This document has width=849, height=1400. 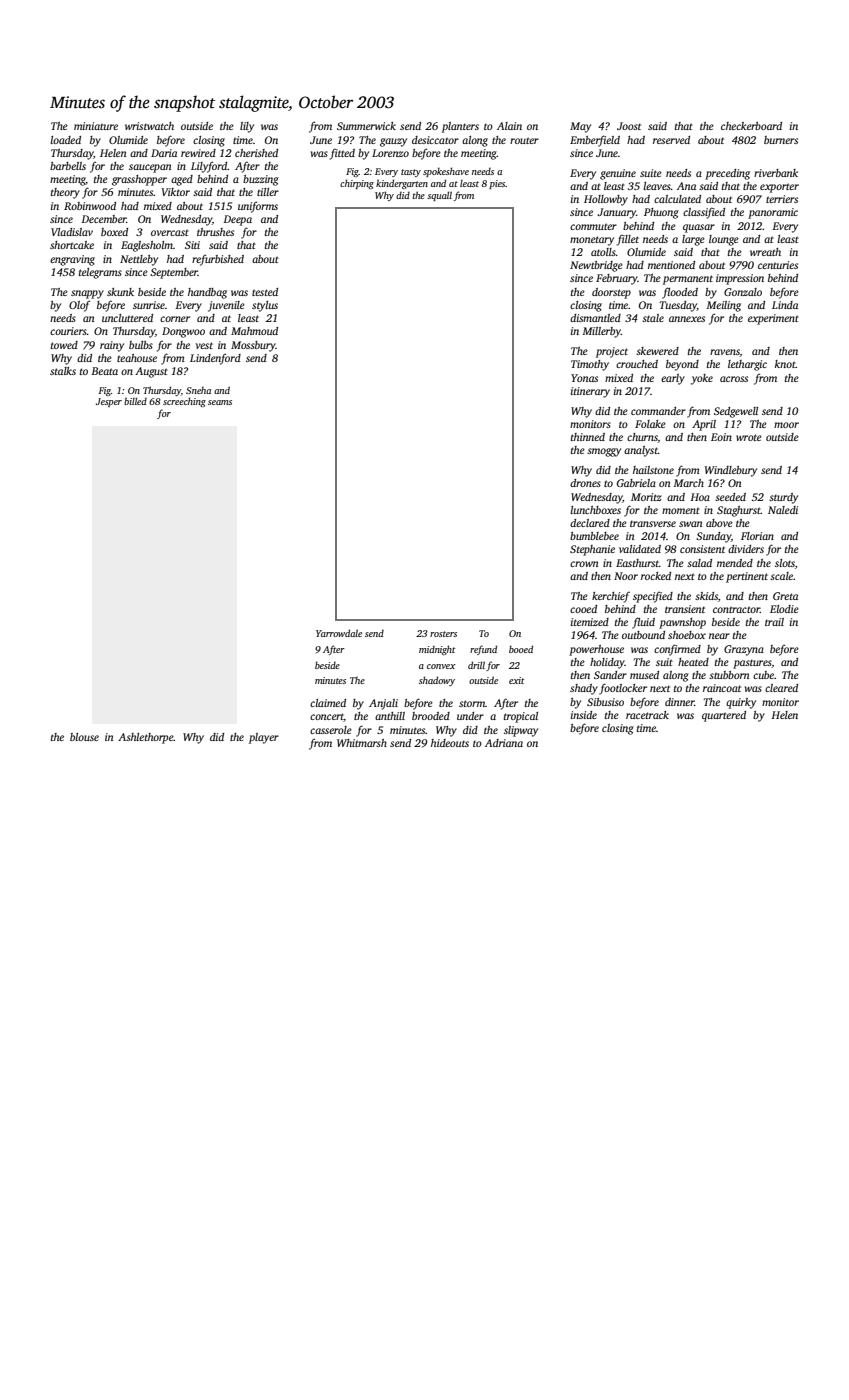 I want to click on Elodie, so click(x=784, y=609).
